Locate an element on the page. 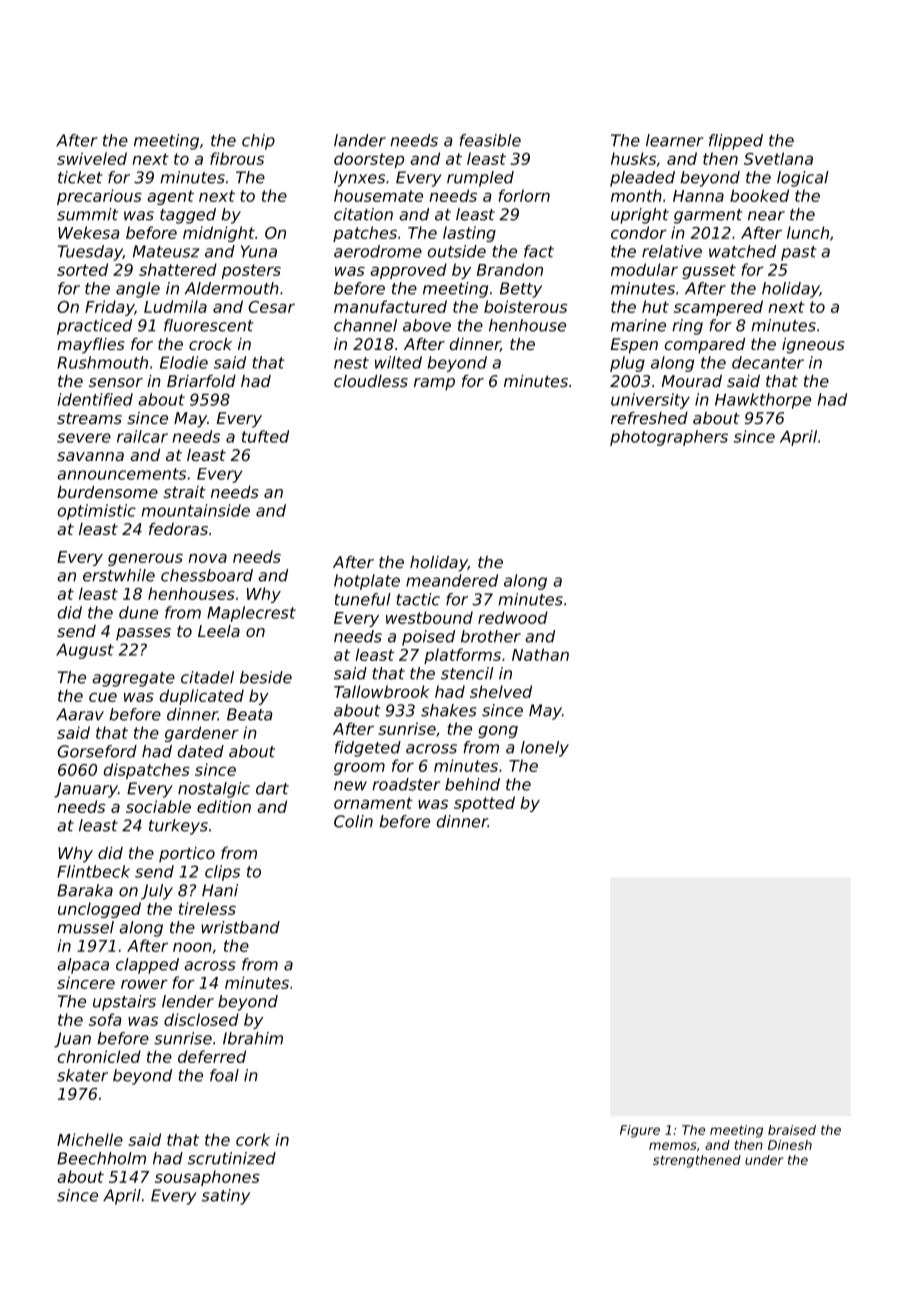 The height and width of the image is (1316, 908). lander is located at coordinates (360, 140).
